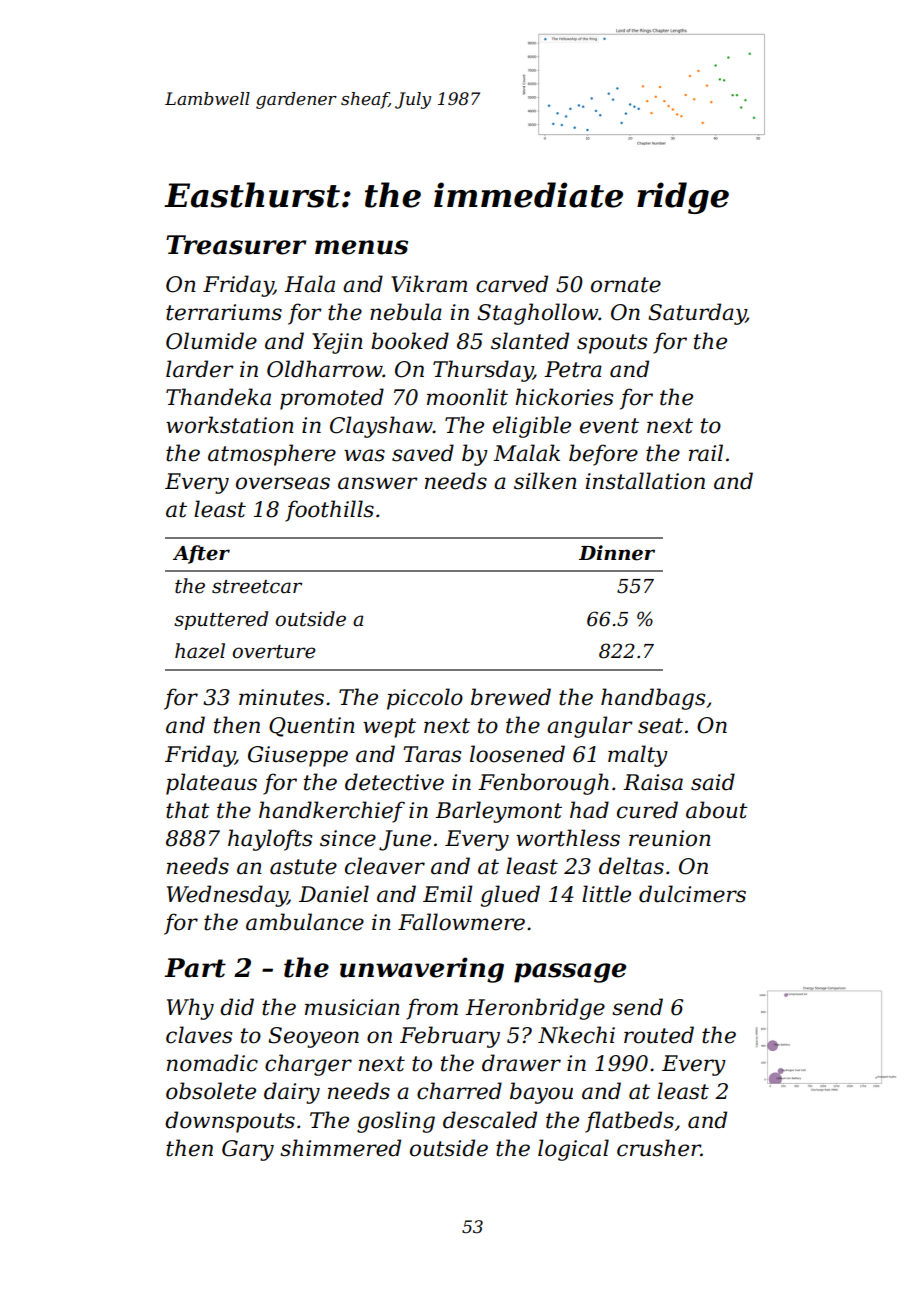 This screenshot has height=1311, width=924. I want to click on rail, so click(706, 453).
